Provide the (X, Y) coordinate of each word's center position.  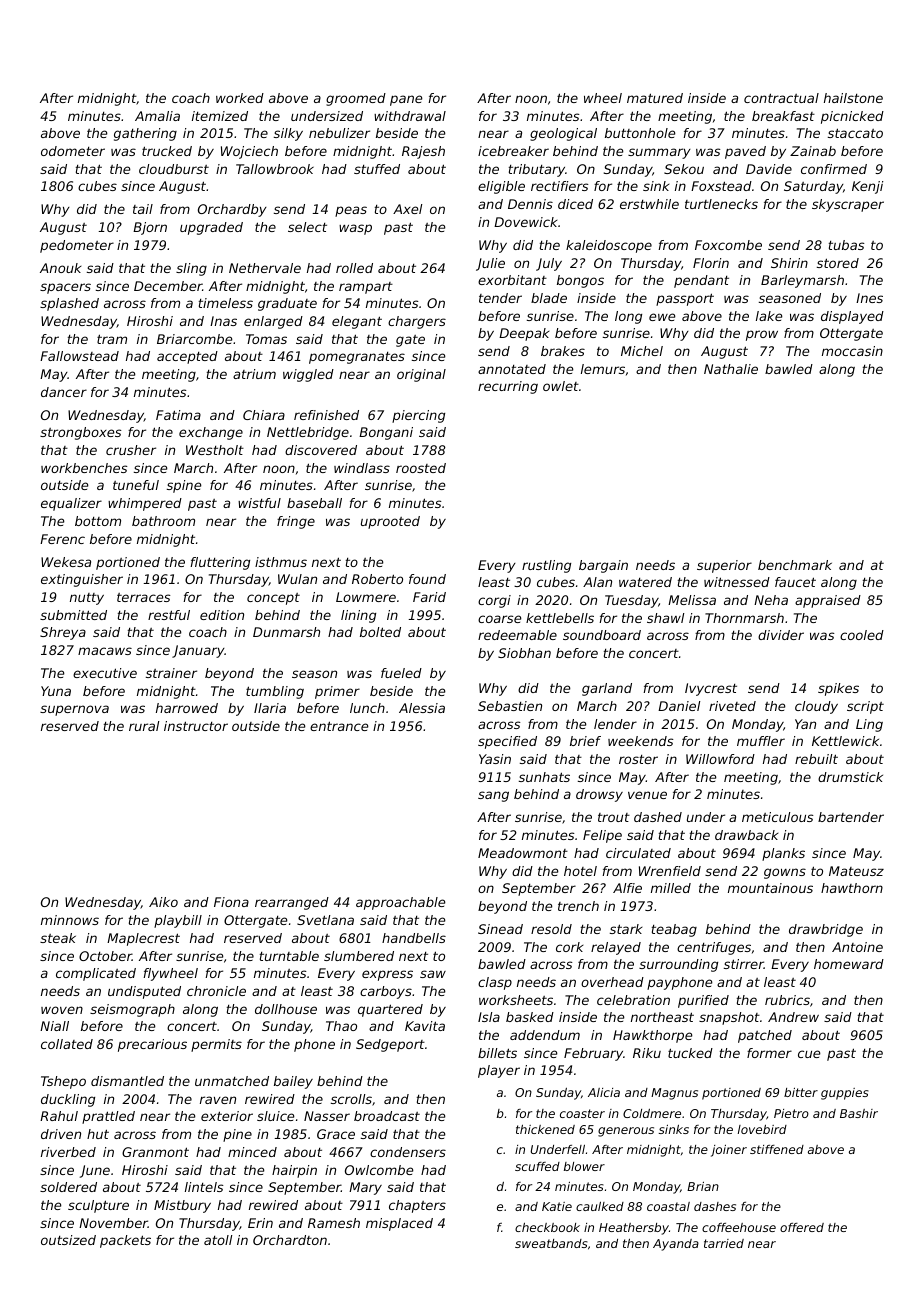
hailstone (853, 98)
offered (802, 1227)
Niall (54, 1026)
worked (240, 98)
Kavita (425, 1026)
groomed (356, 99)
